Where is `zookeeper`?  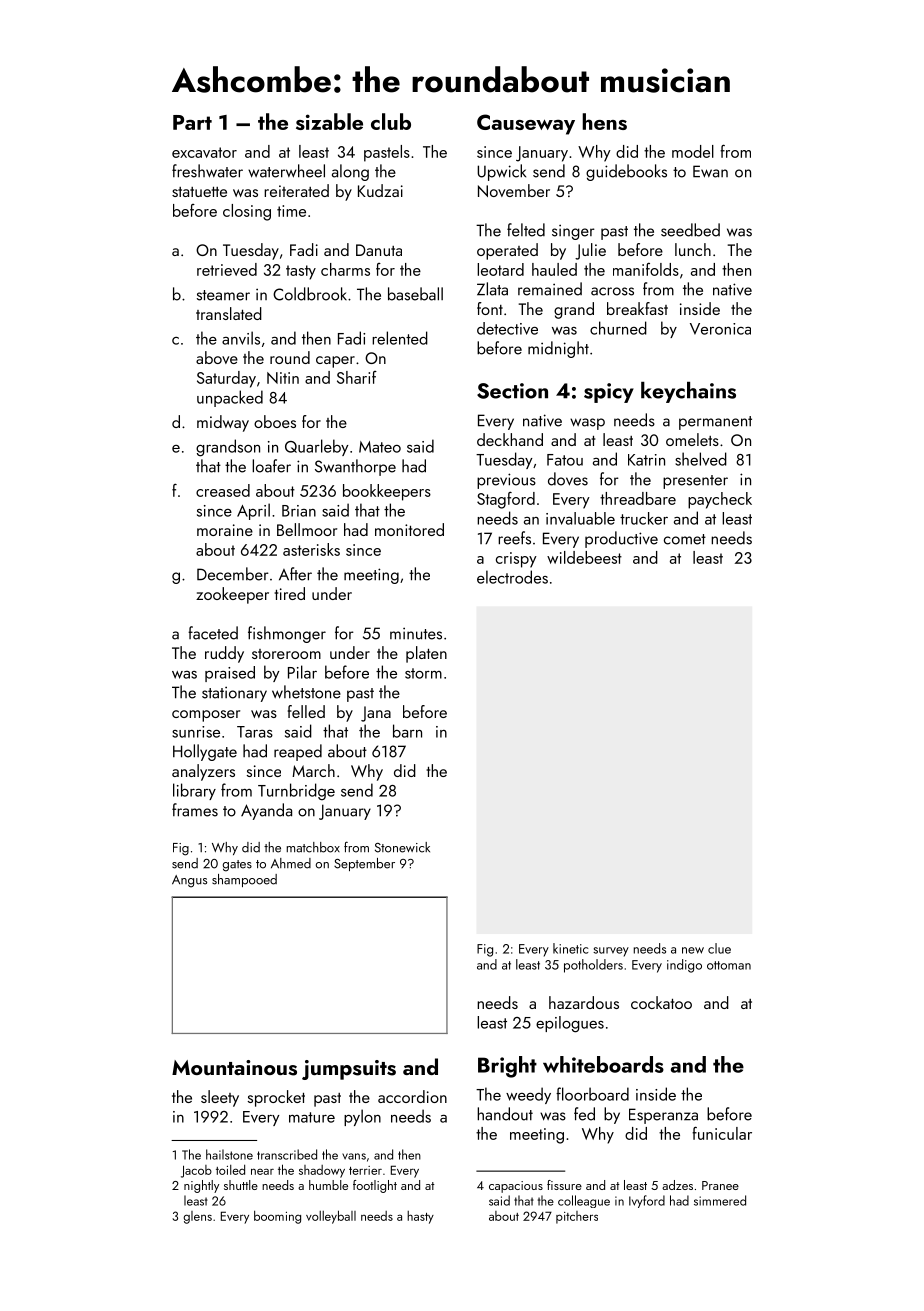
zookeeper is located at coordinates (232, 595).
